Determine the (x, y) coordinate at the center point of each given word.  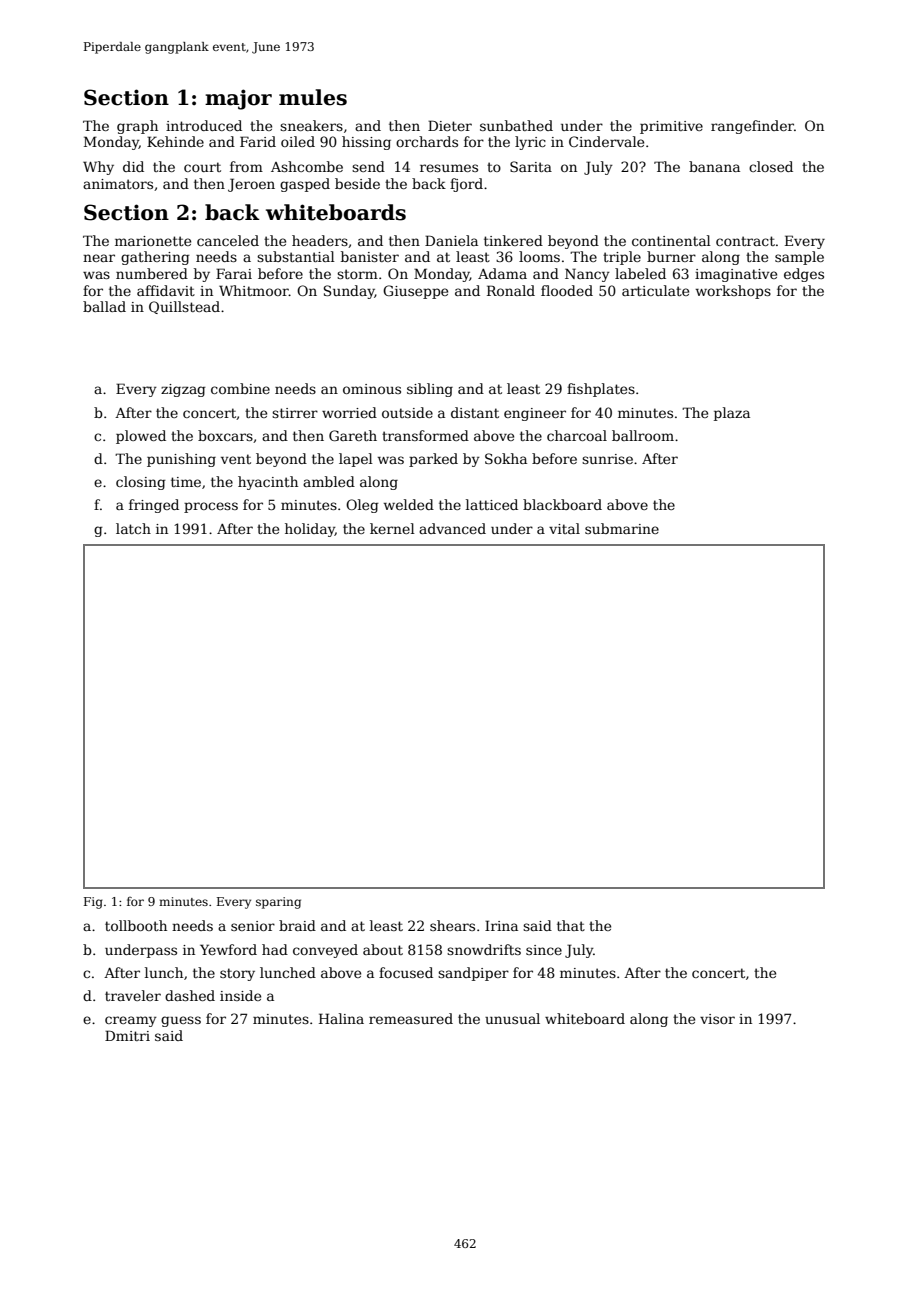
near (99, 258)
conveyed (325, 951)
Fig (93, 903)
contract (745, 241)
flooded (567, 290)
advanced (452, 528)
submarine (622, 528)
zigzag (183, 390)
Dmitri (127, 1035)
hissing (366, 143)
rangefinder (752, 127)
